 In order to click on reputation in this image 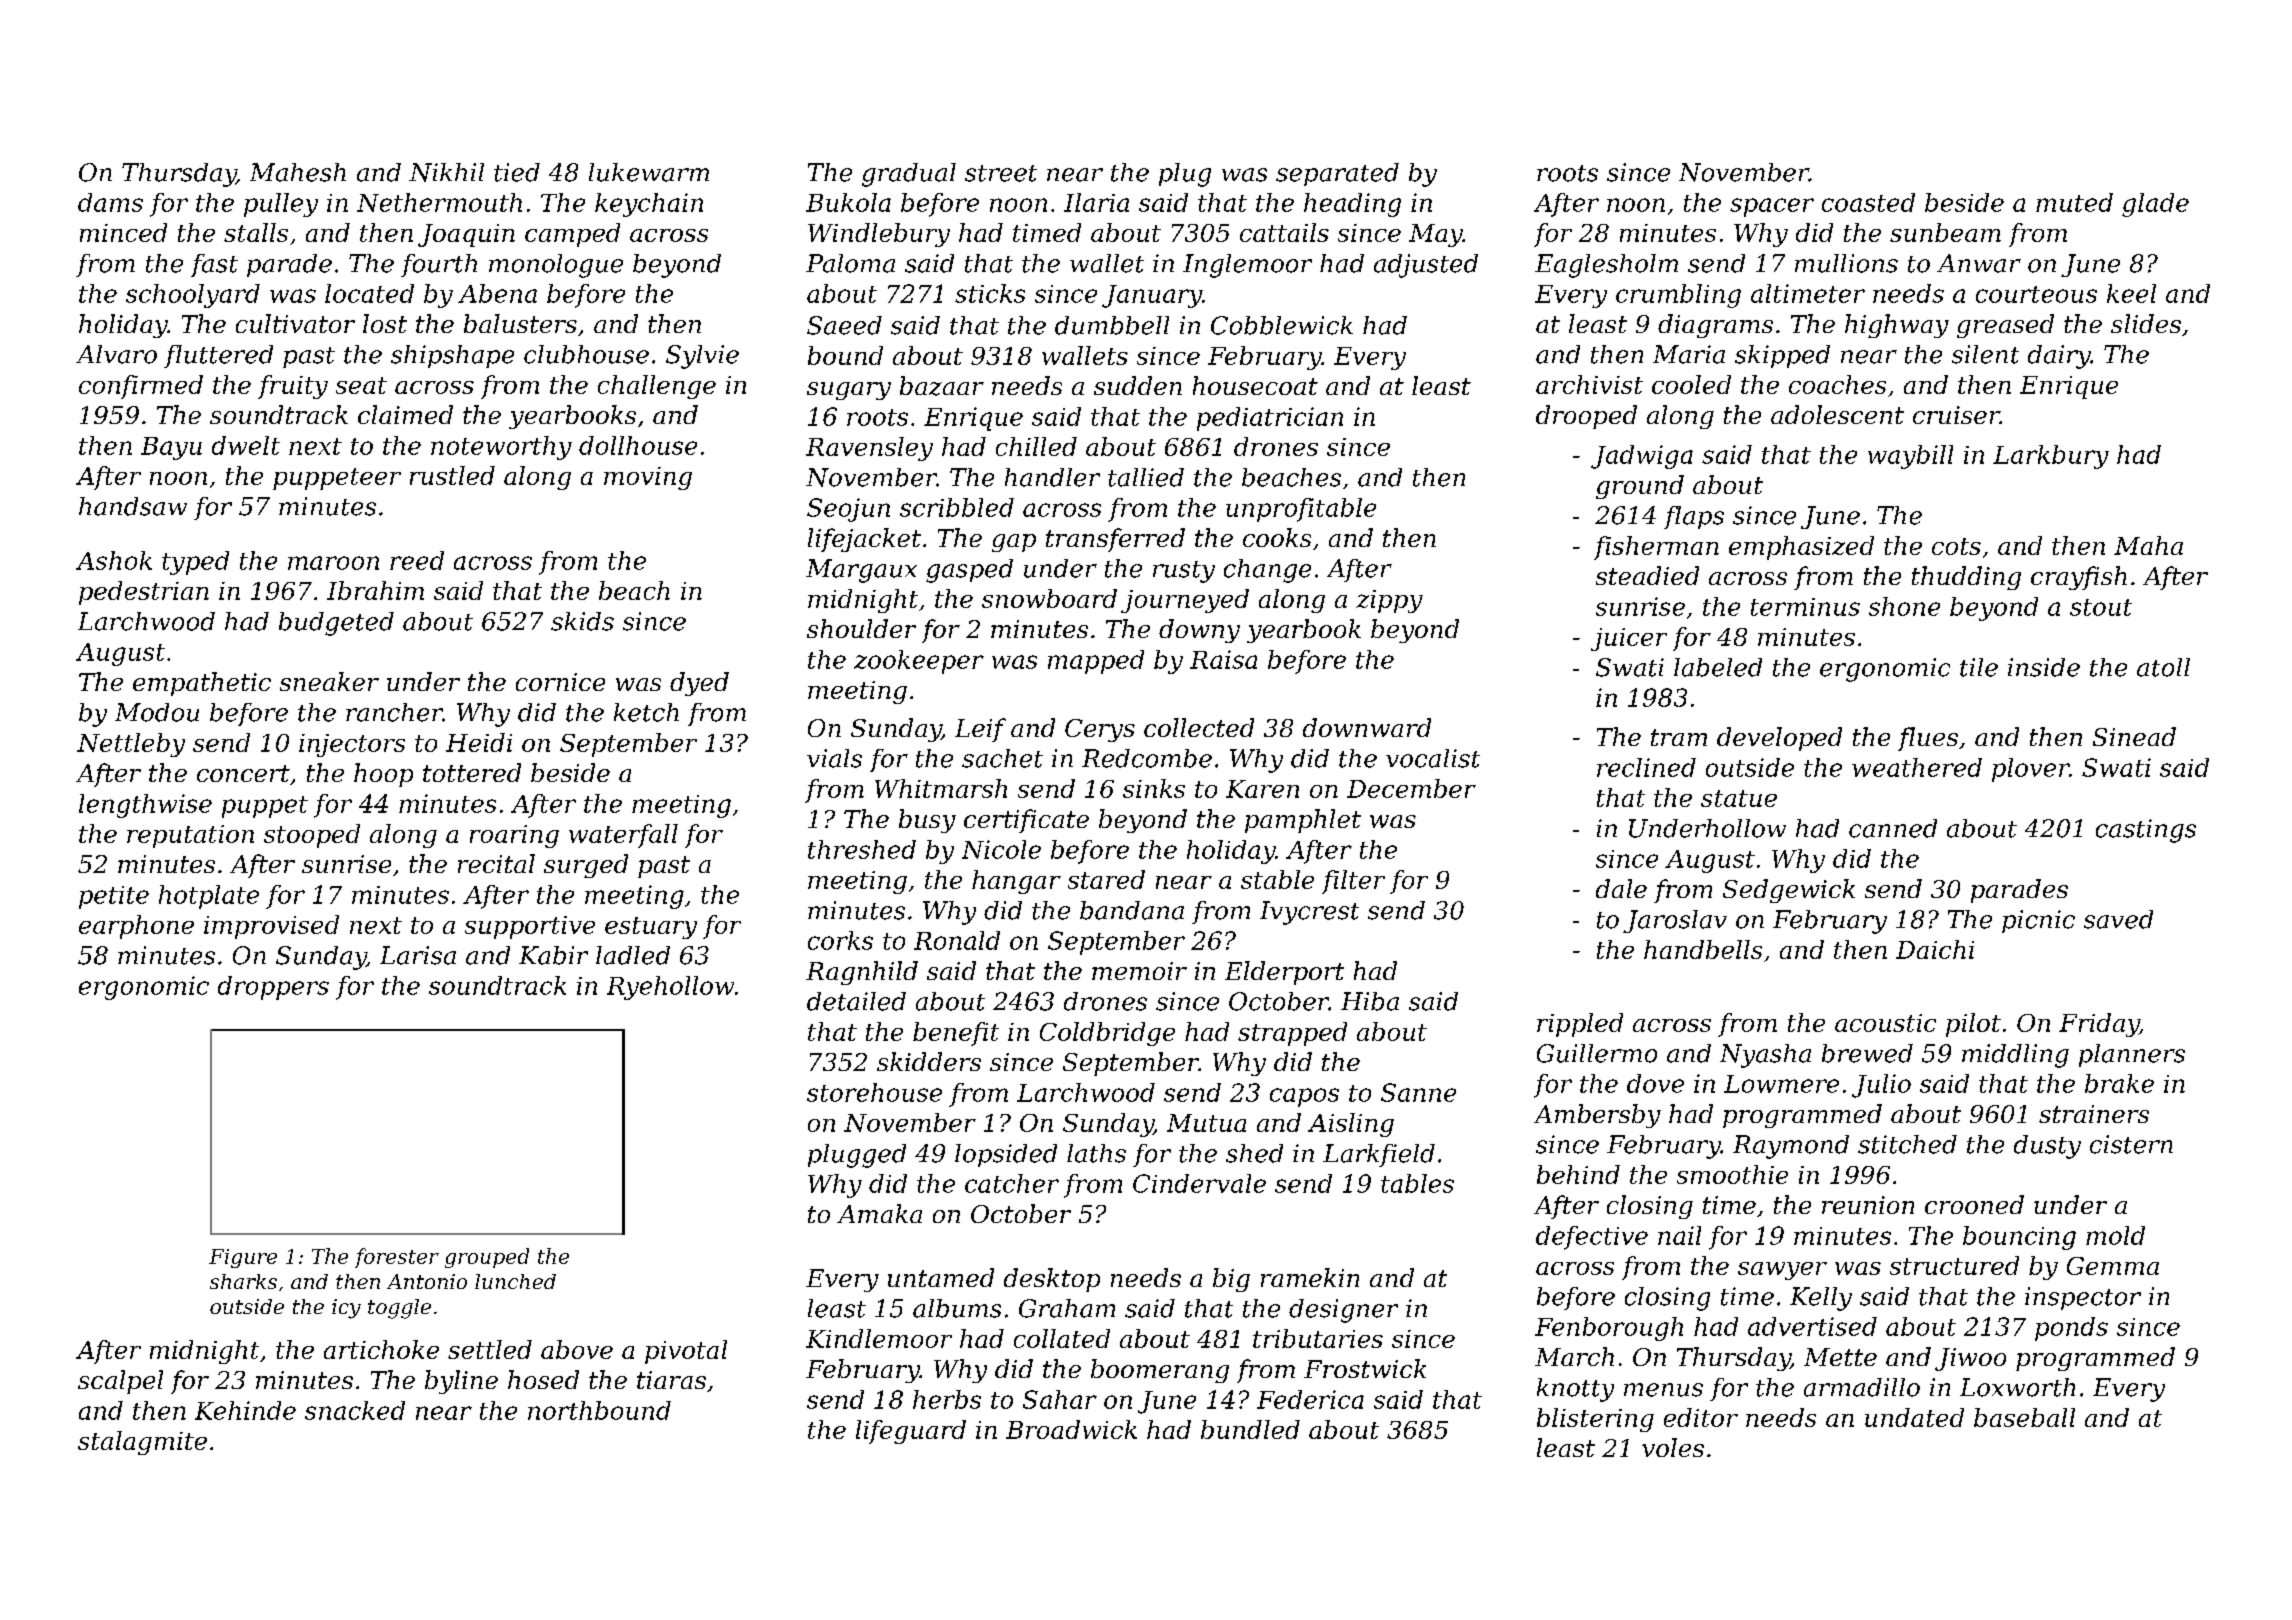, I will do `click(190, 836)`.
